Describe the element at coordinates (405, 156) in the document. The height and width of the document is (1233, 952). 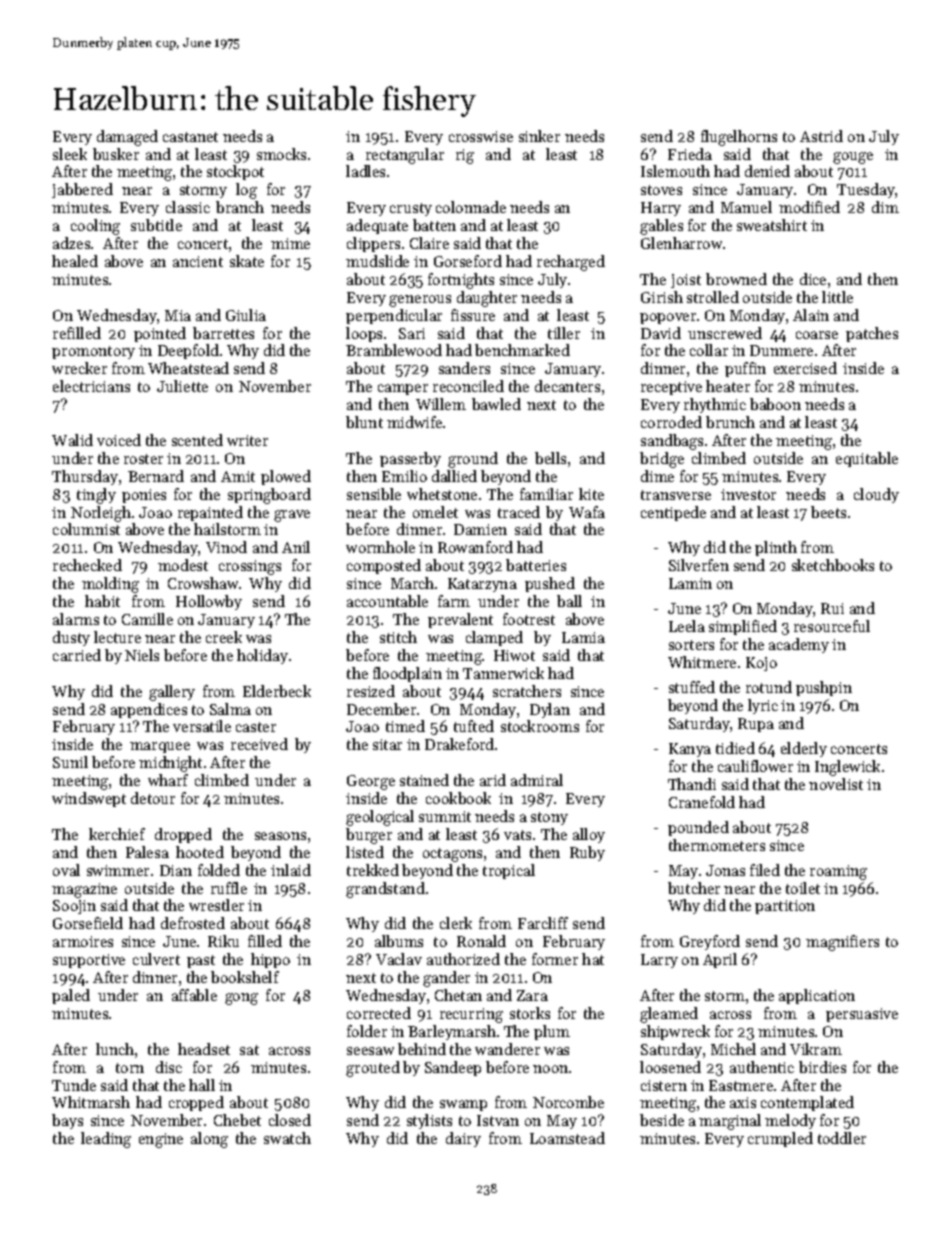
I see `rectangular` at that location.
